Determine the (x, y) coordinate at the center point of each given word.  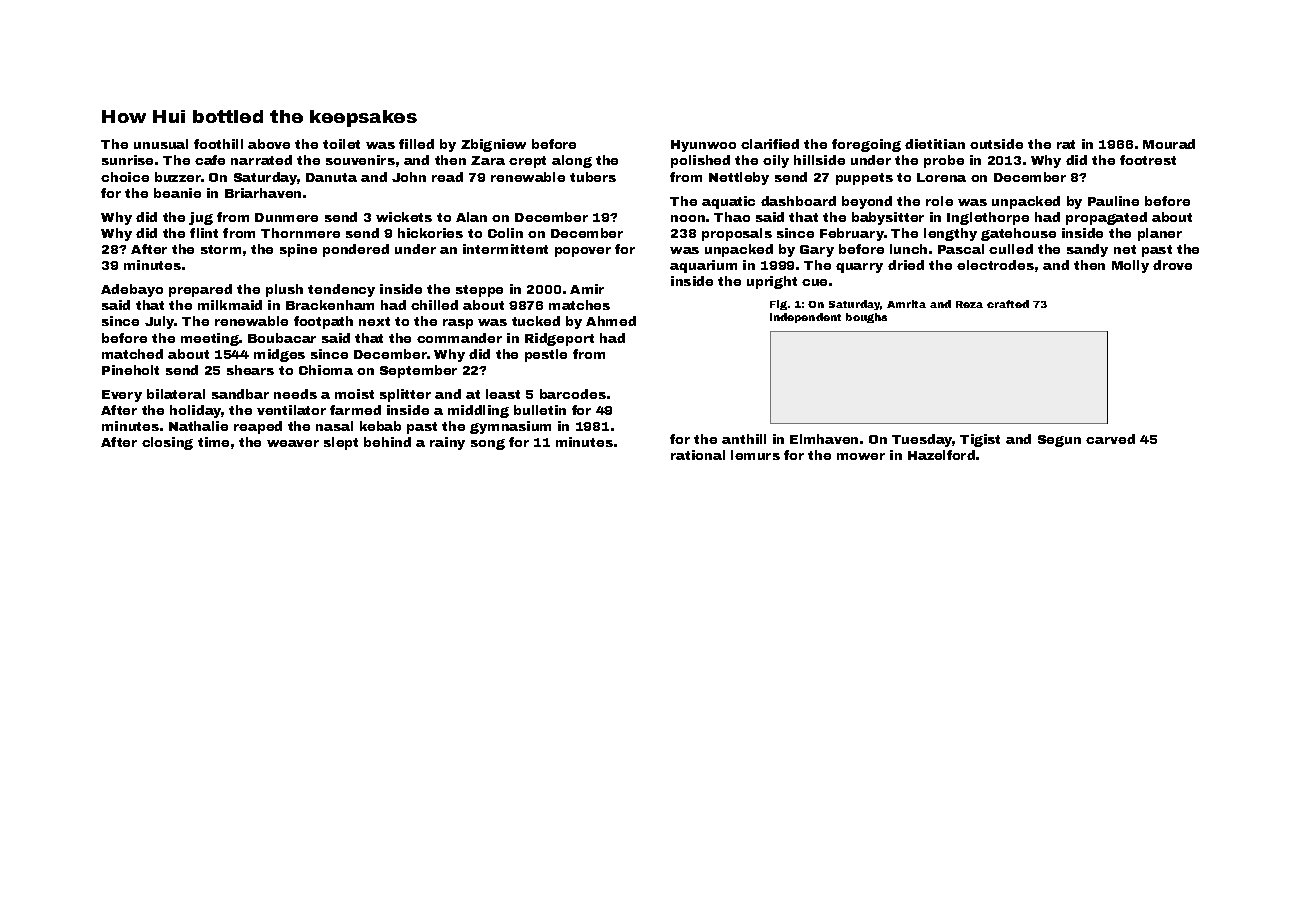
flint (204, 233)
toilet (341, 144)
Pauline (1113, 201)
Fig (778, 305)
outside (996, 144)
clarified (770, 144)
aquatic (728, 202)
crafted (1008, 304)
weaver (293, 443)
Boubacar (282, 338)
